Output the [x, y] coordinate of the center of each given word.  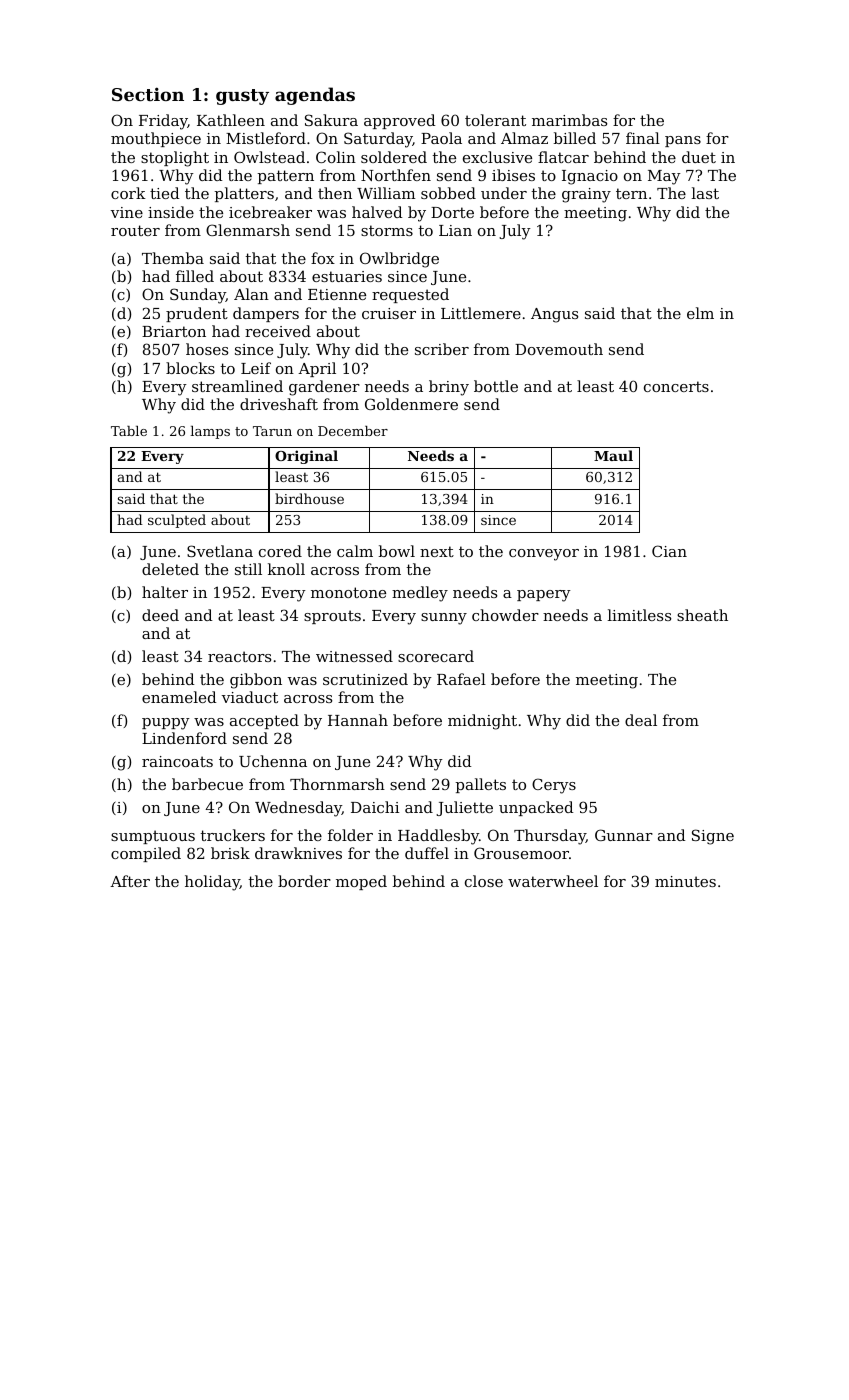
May [664, 177]
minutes [685, 881]
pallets [481, 785]
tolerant [495, 120]
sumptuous [153, 837]
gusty [242, 97]
